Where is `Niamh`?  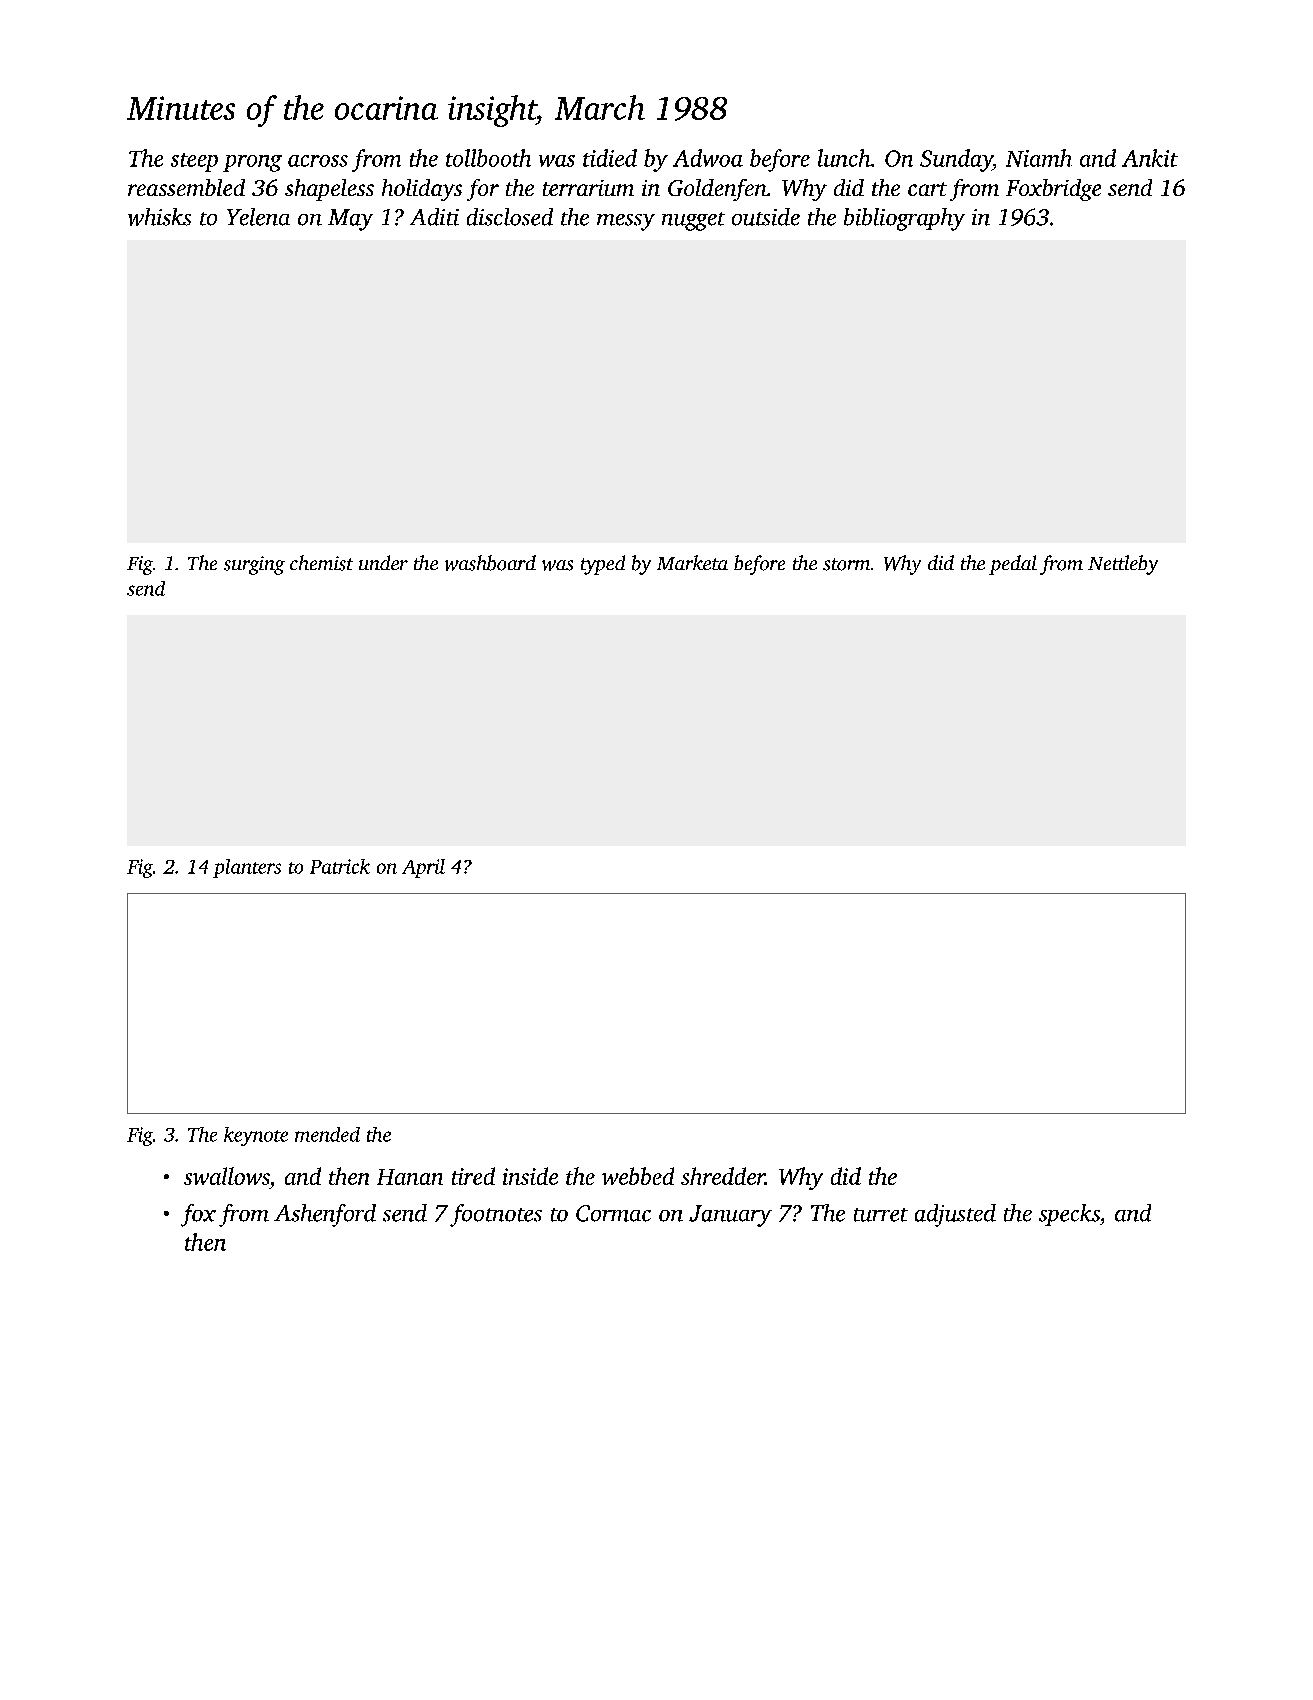 Niamh is located at coordinates (1039, 158).
